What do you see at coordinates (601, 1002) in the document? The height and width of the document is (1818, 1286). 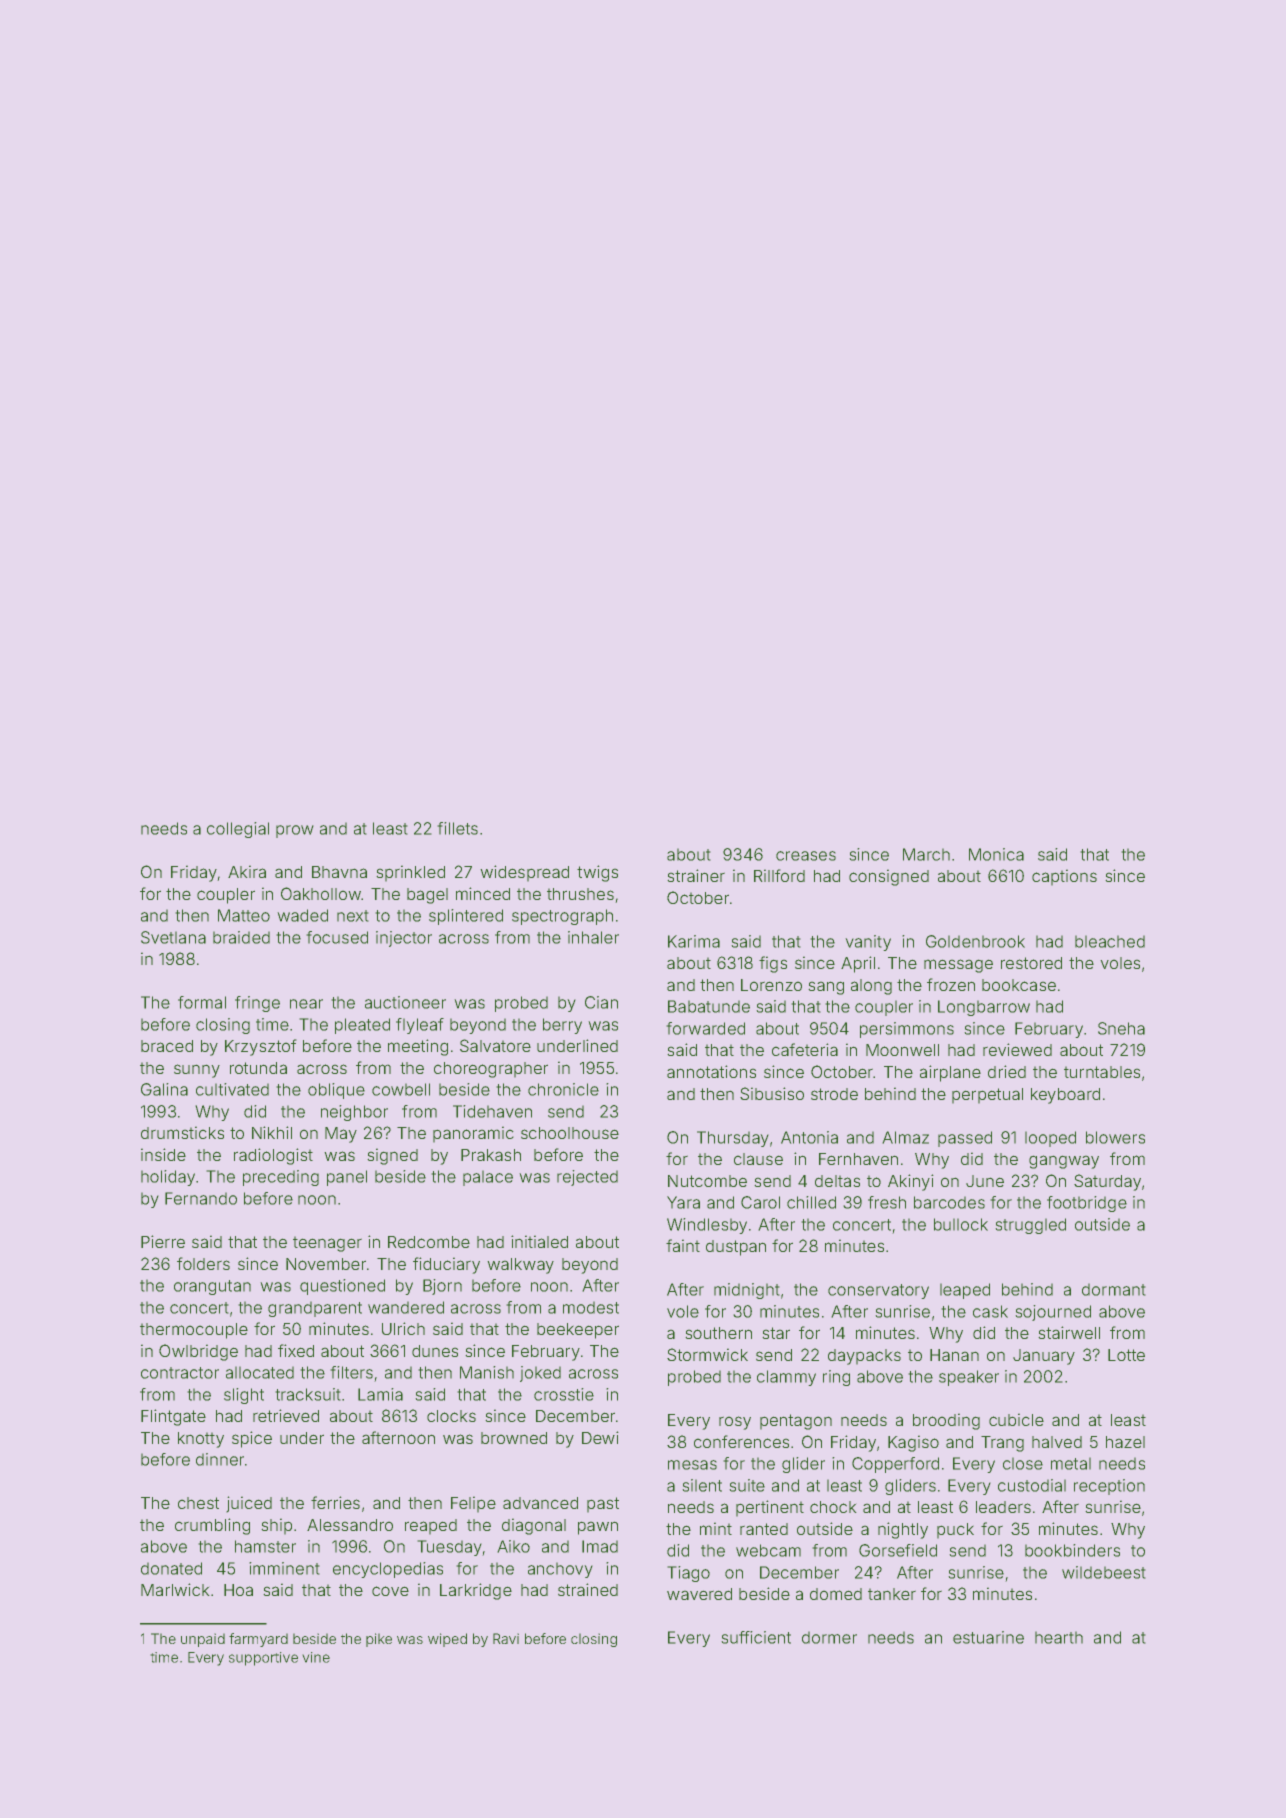 I see `Cian` at bounding box center [601, 1002].
